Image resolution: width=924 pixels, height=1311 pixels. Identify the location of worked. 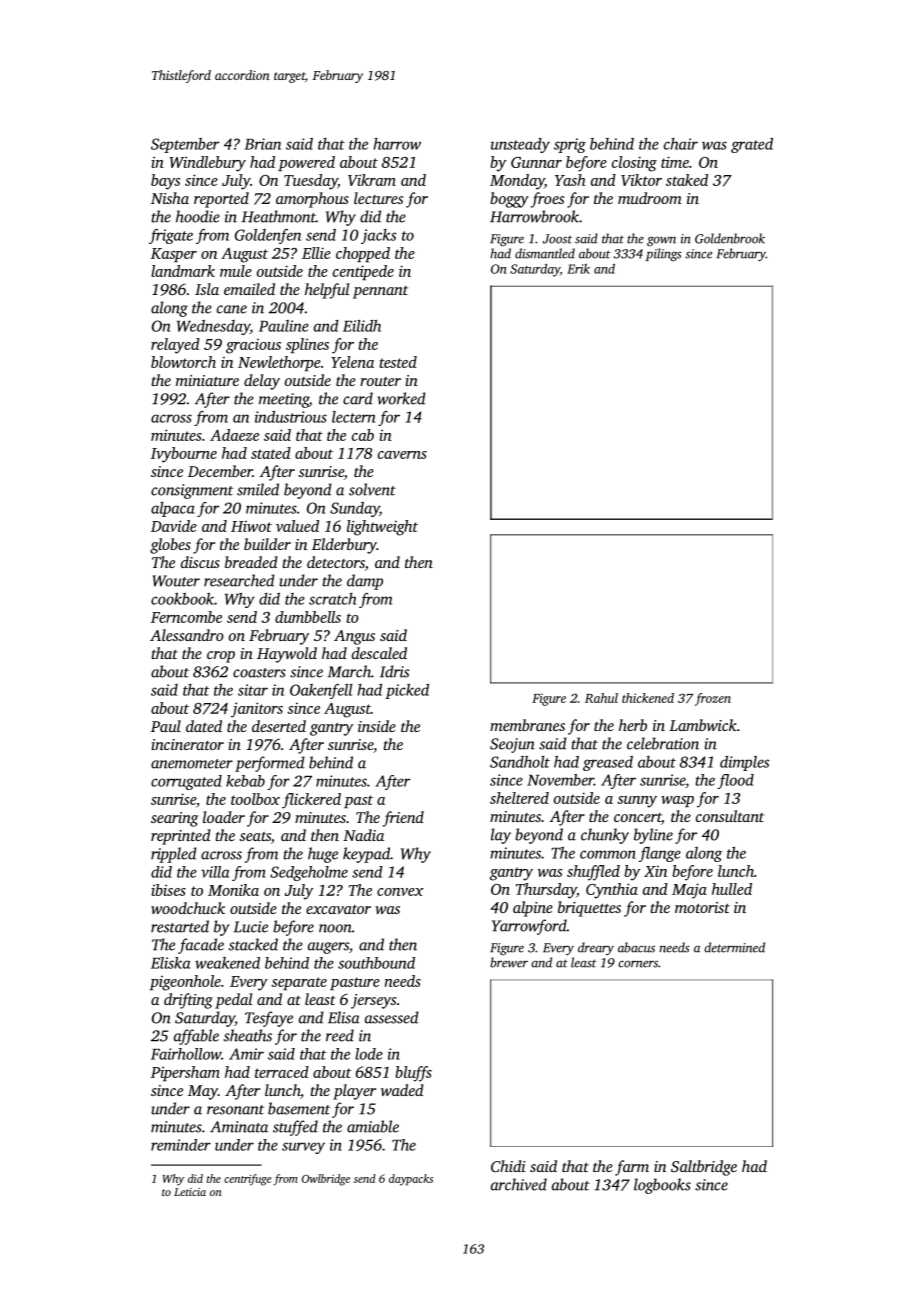
(401, 398).
